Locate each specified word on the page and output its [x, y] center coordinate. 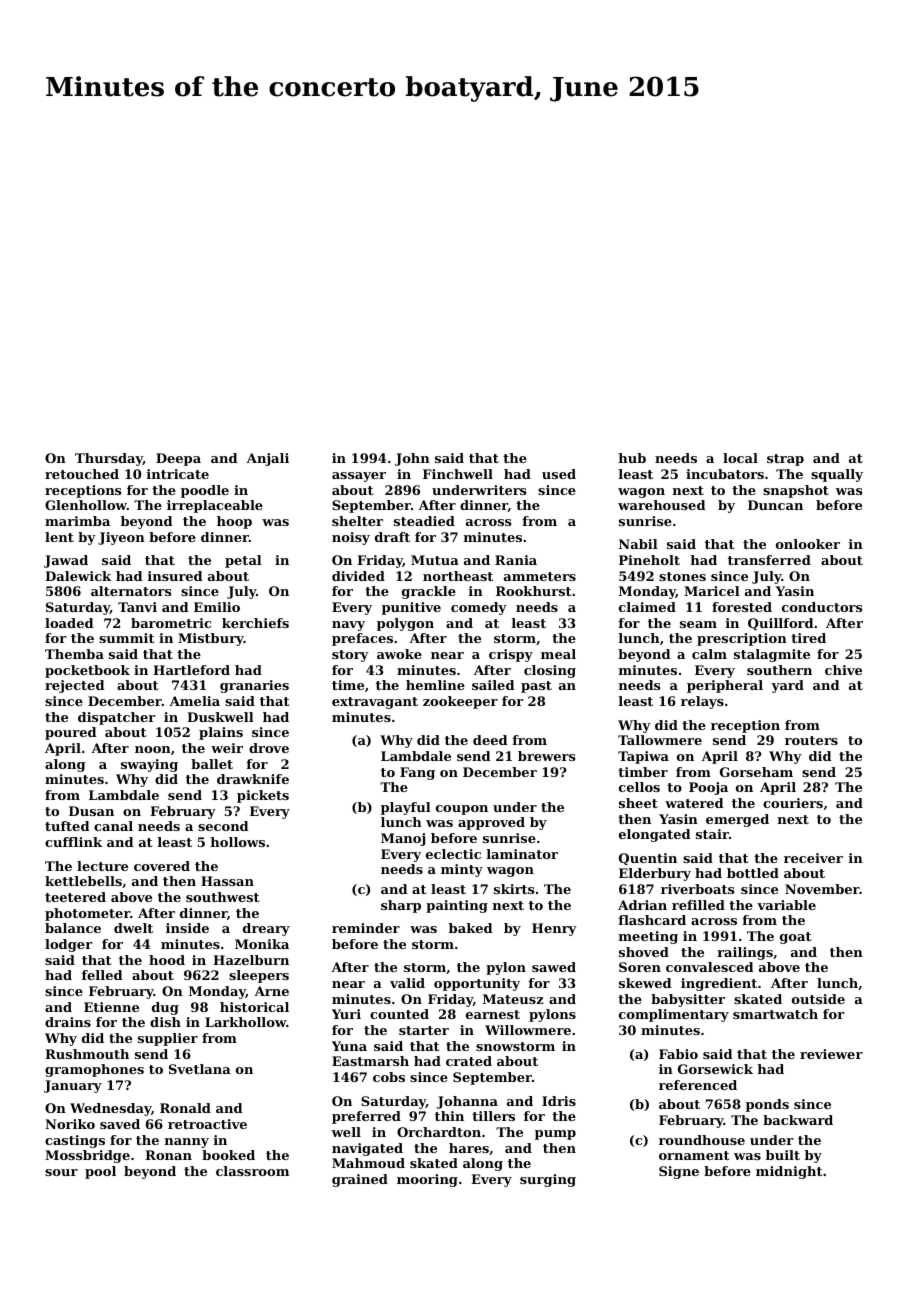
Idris [559, 1101]
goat [796, 938]
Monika [262, 944]
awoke [399, 654]
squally [837, 475]
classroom [252, 1171]
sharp [401, 906]
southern [779, 670]
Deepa [178, 459]
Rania [516, 560]
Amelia [194, 701]
